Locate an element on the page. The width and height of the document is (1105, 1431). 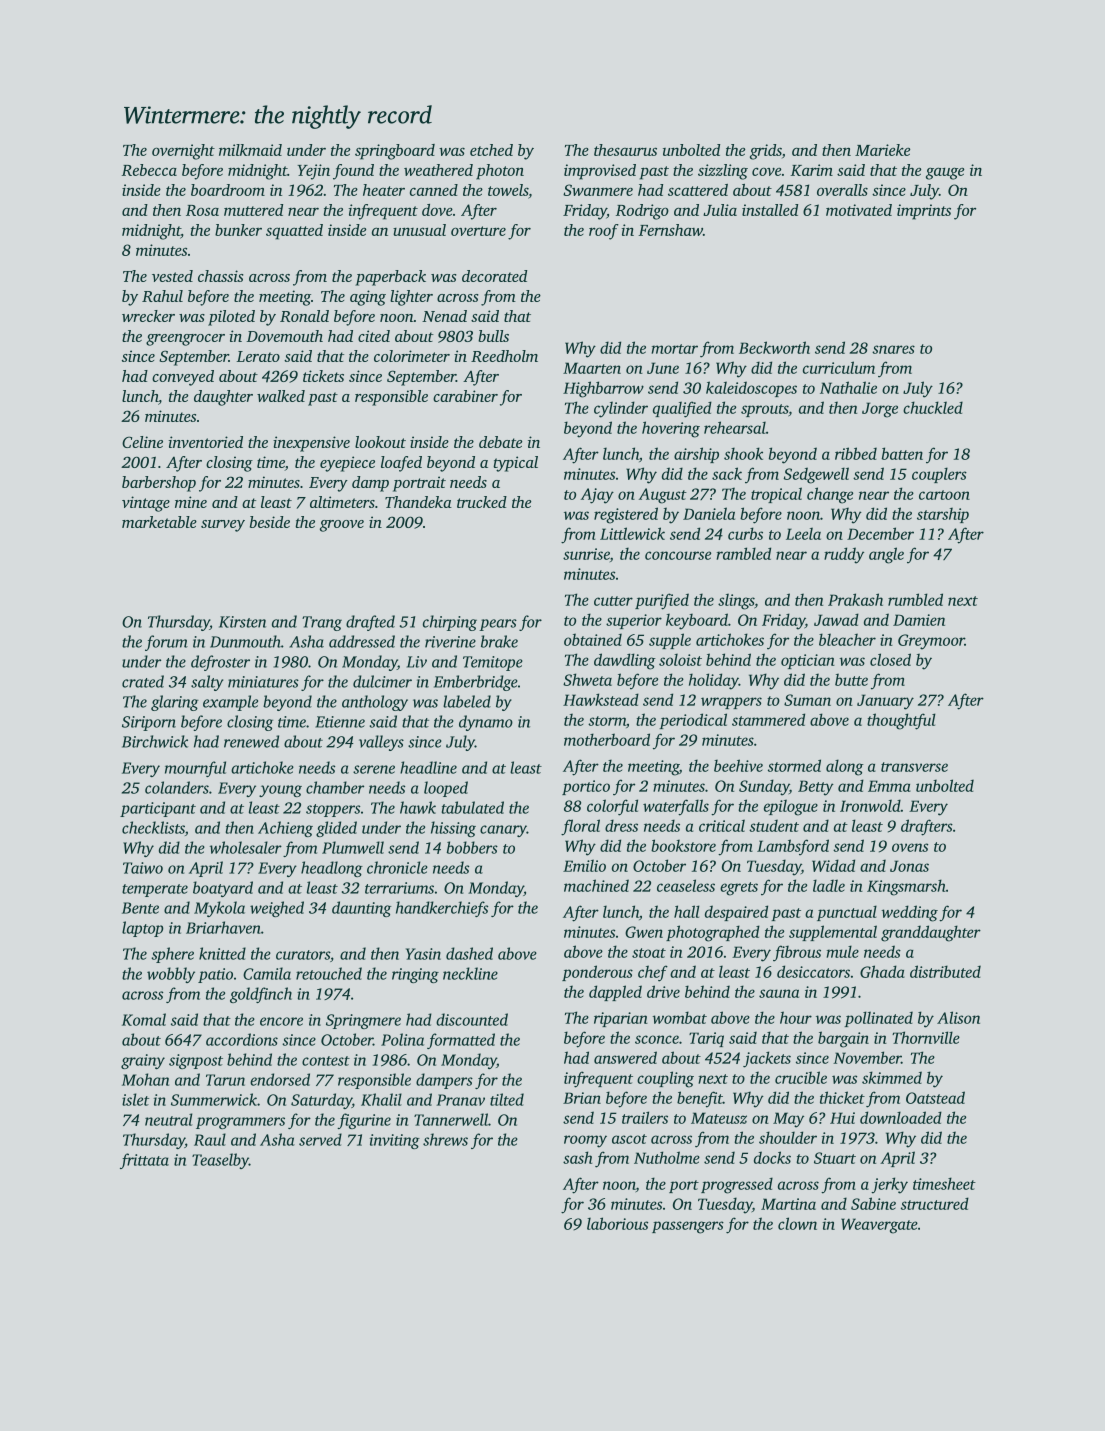
beside is located at coordinates (270, 522).
